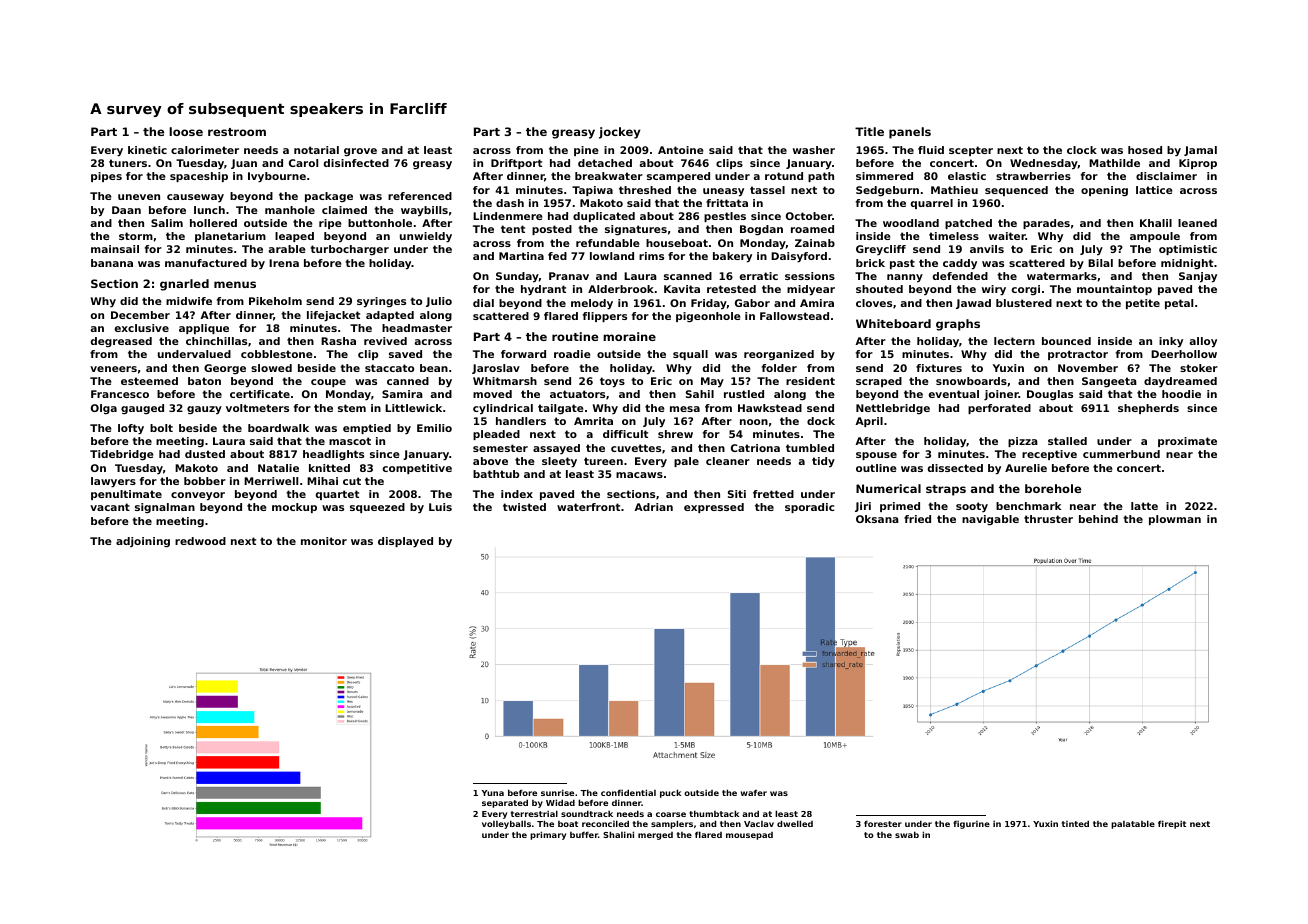 Image resolution: width=1308 pixels, height=924 pixels. What do you see at coordinates (493, 793) in the screenshot?
I see `Yuna` at bounding box center [493, 793].
